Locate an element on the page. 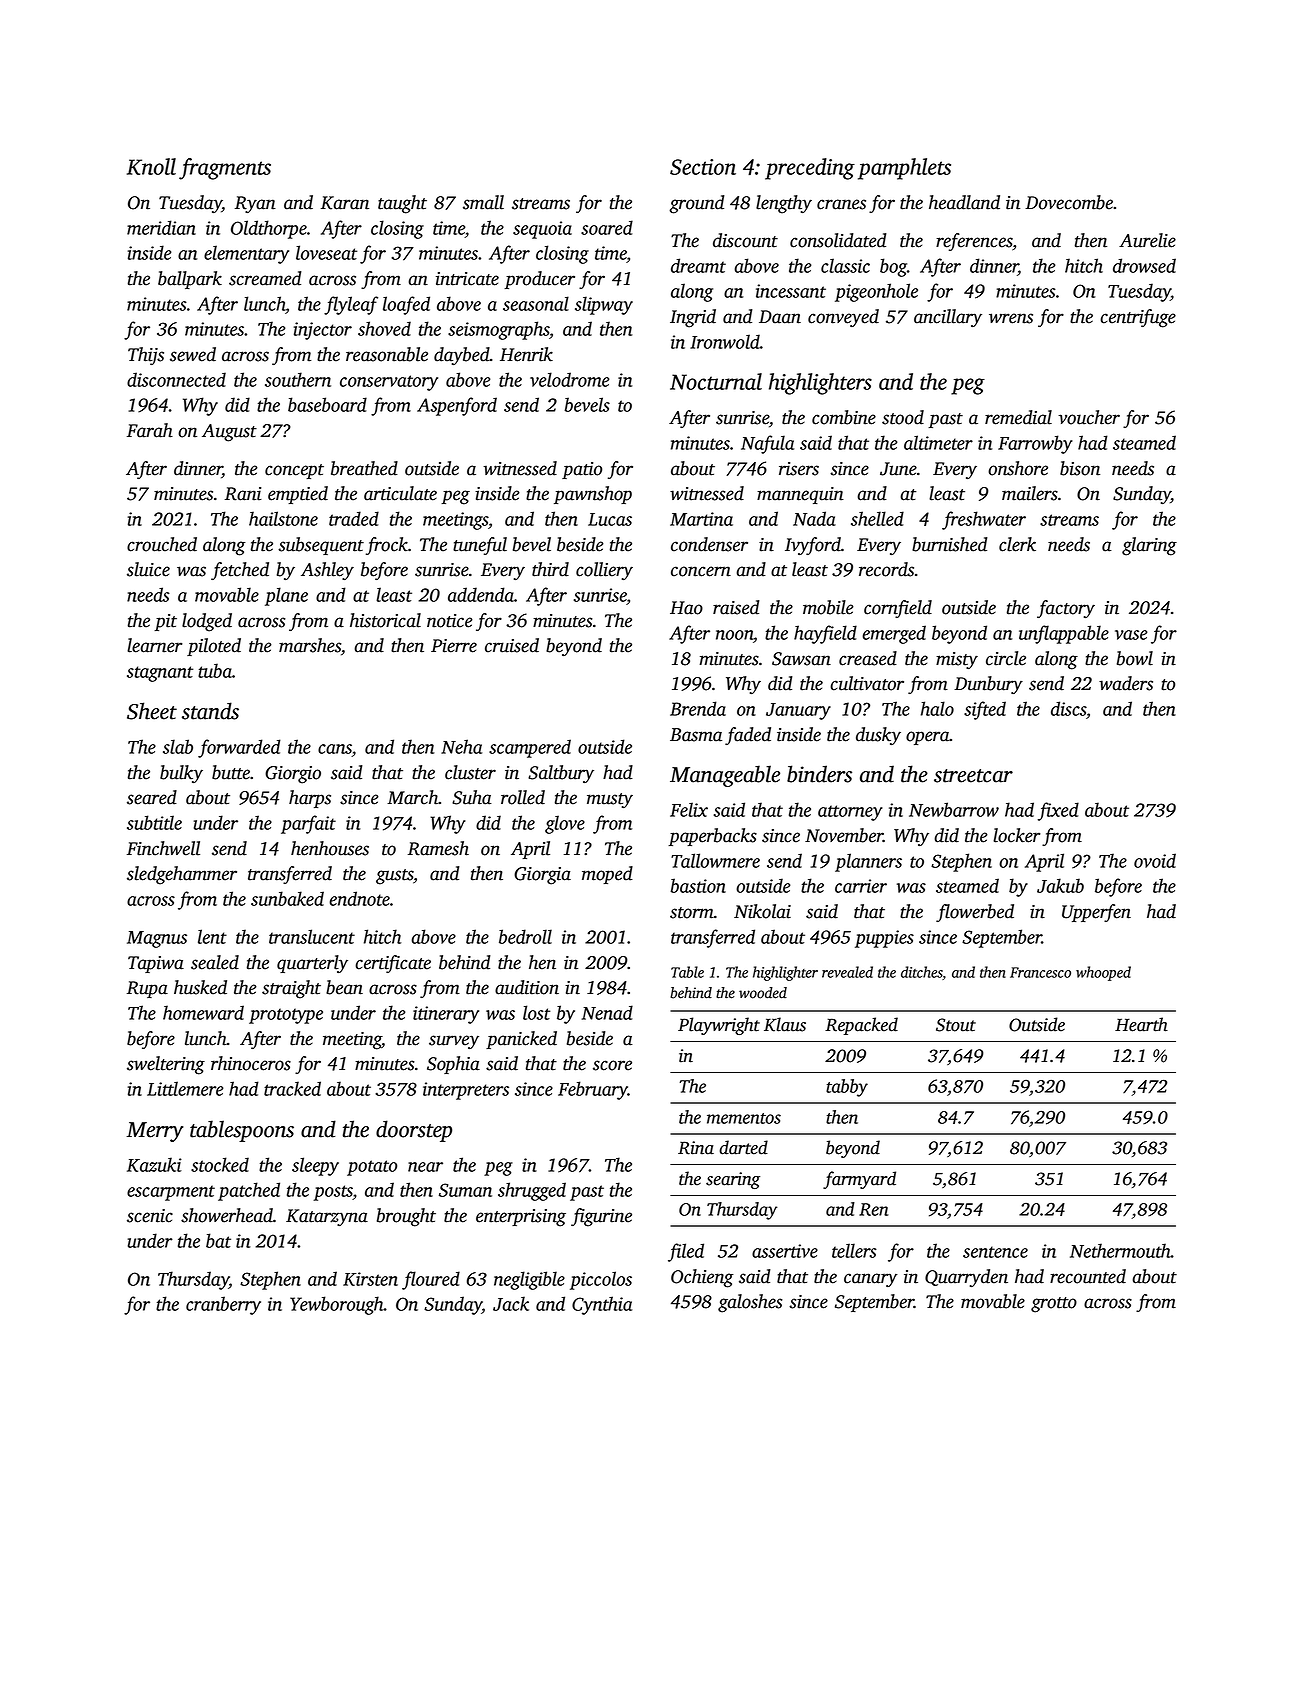  flyleaf is located at coordinates (351, 305).
